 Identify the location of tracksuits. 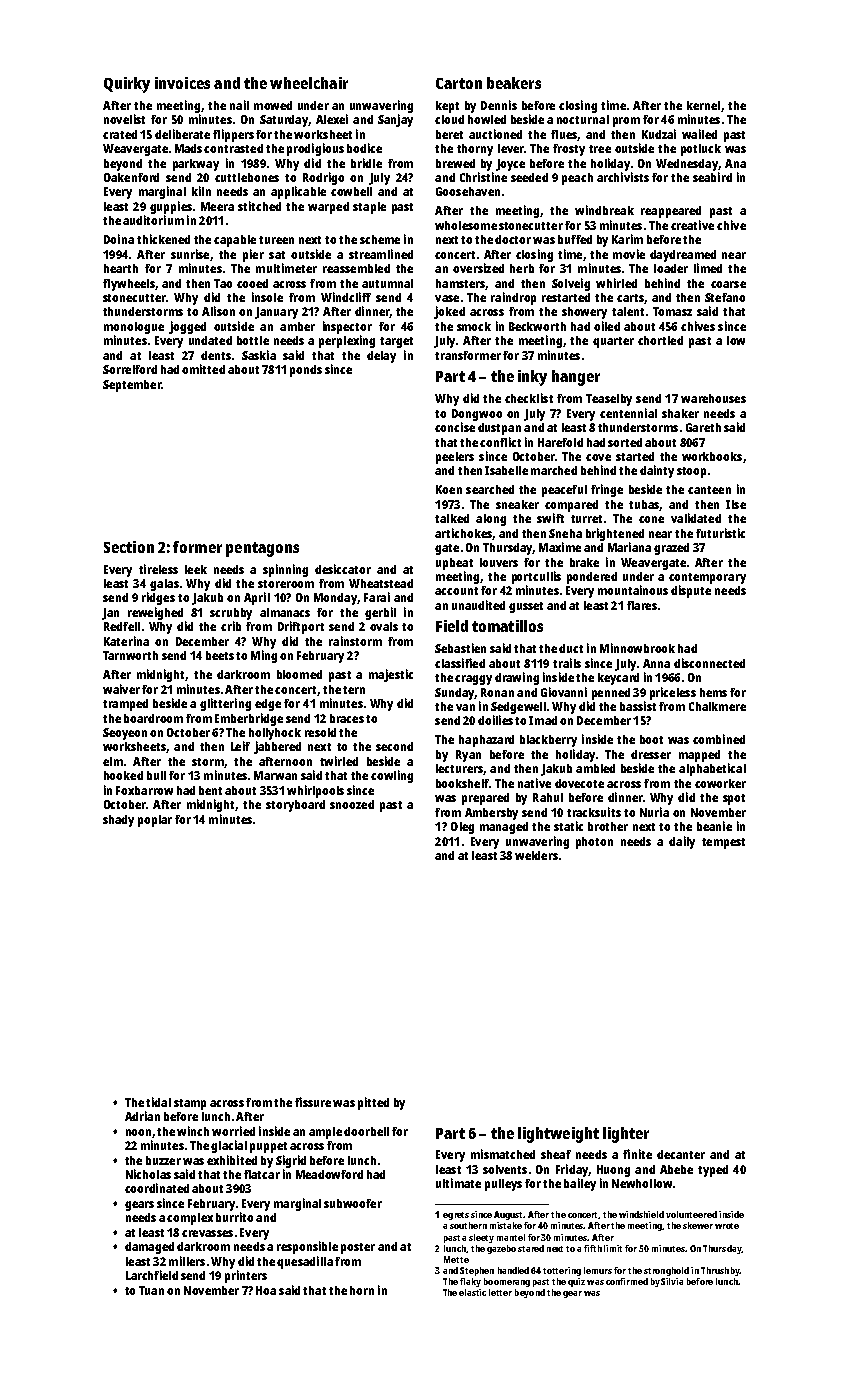
(594, 812).
